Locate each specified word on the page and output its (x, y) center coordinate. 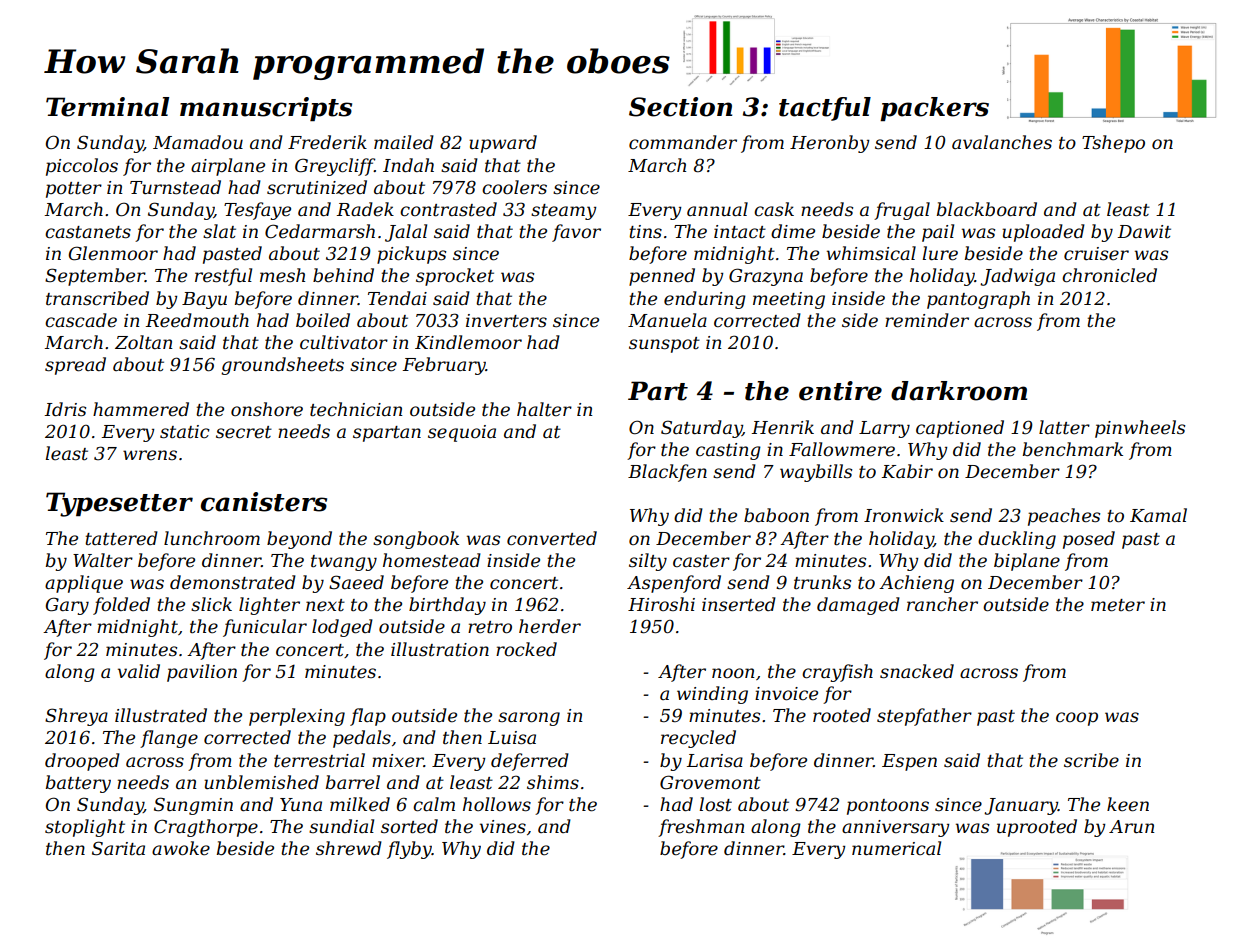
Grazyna (766, 277)
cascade (81, 320)
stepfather (924, 717)
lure (940, 253)
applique (84, 584)
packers (934, 109)
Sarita (118, 848)
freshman (701, 828)
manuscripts (266, 109)
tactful (825, 109)
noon (733, 673)
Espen (909, 762)
